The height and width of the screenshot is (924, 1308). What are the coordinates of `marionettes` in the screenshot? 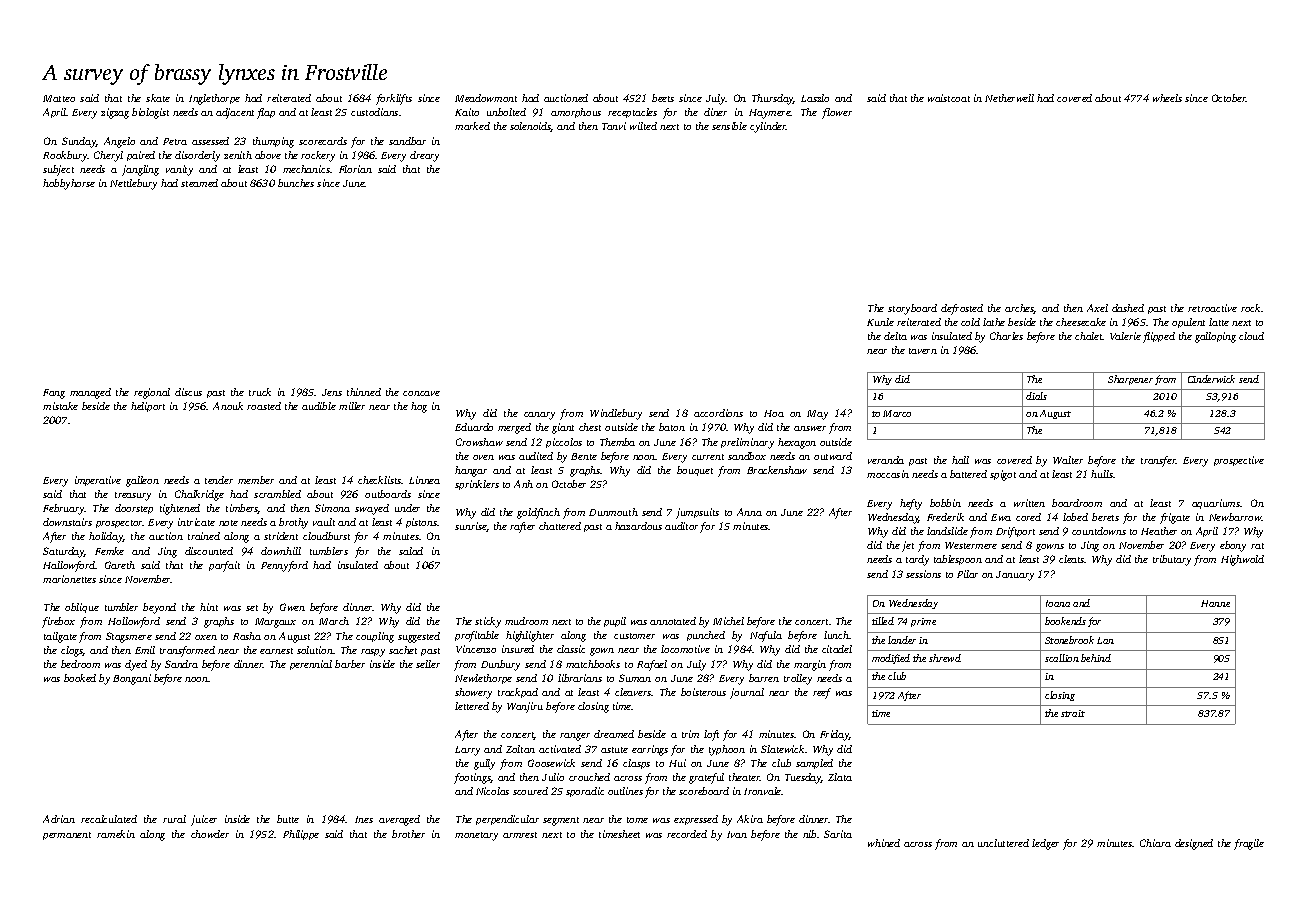 It's located at (69, 579).
